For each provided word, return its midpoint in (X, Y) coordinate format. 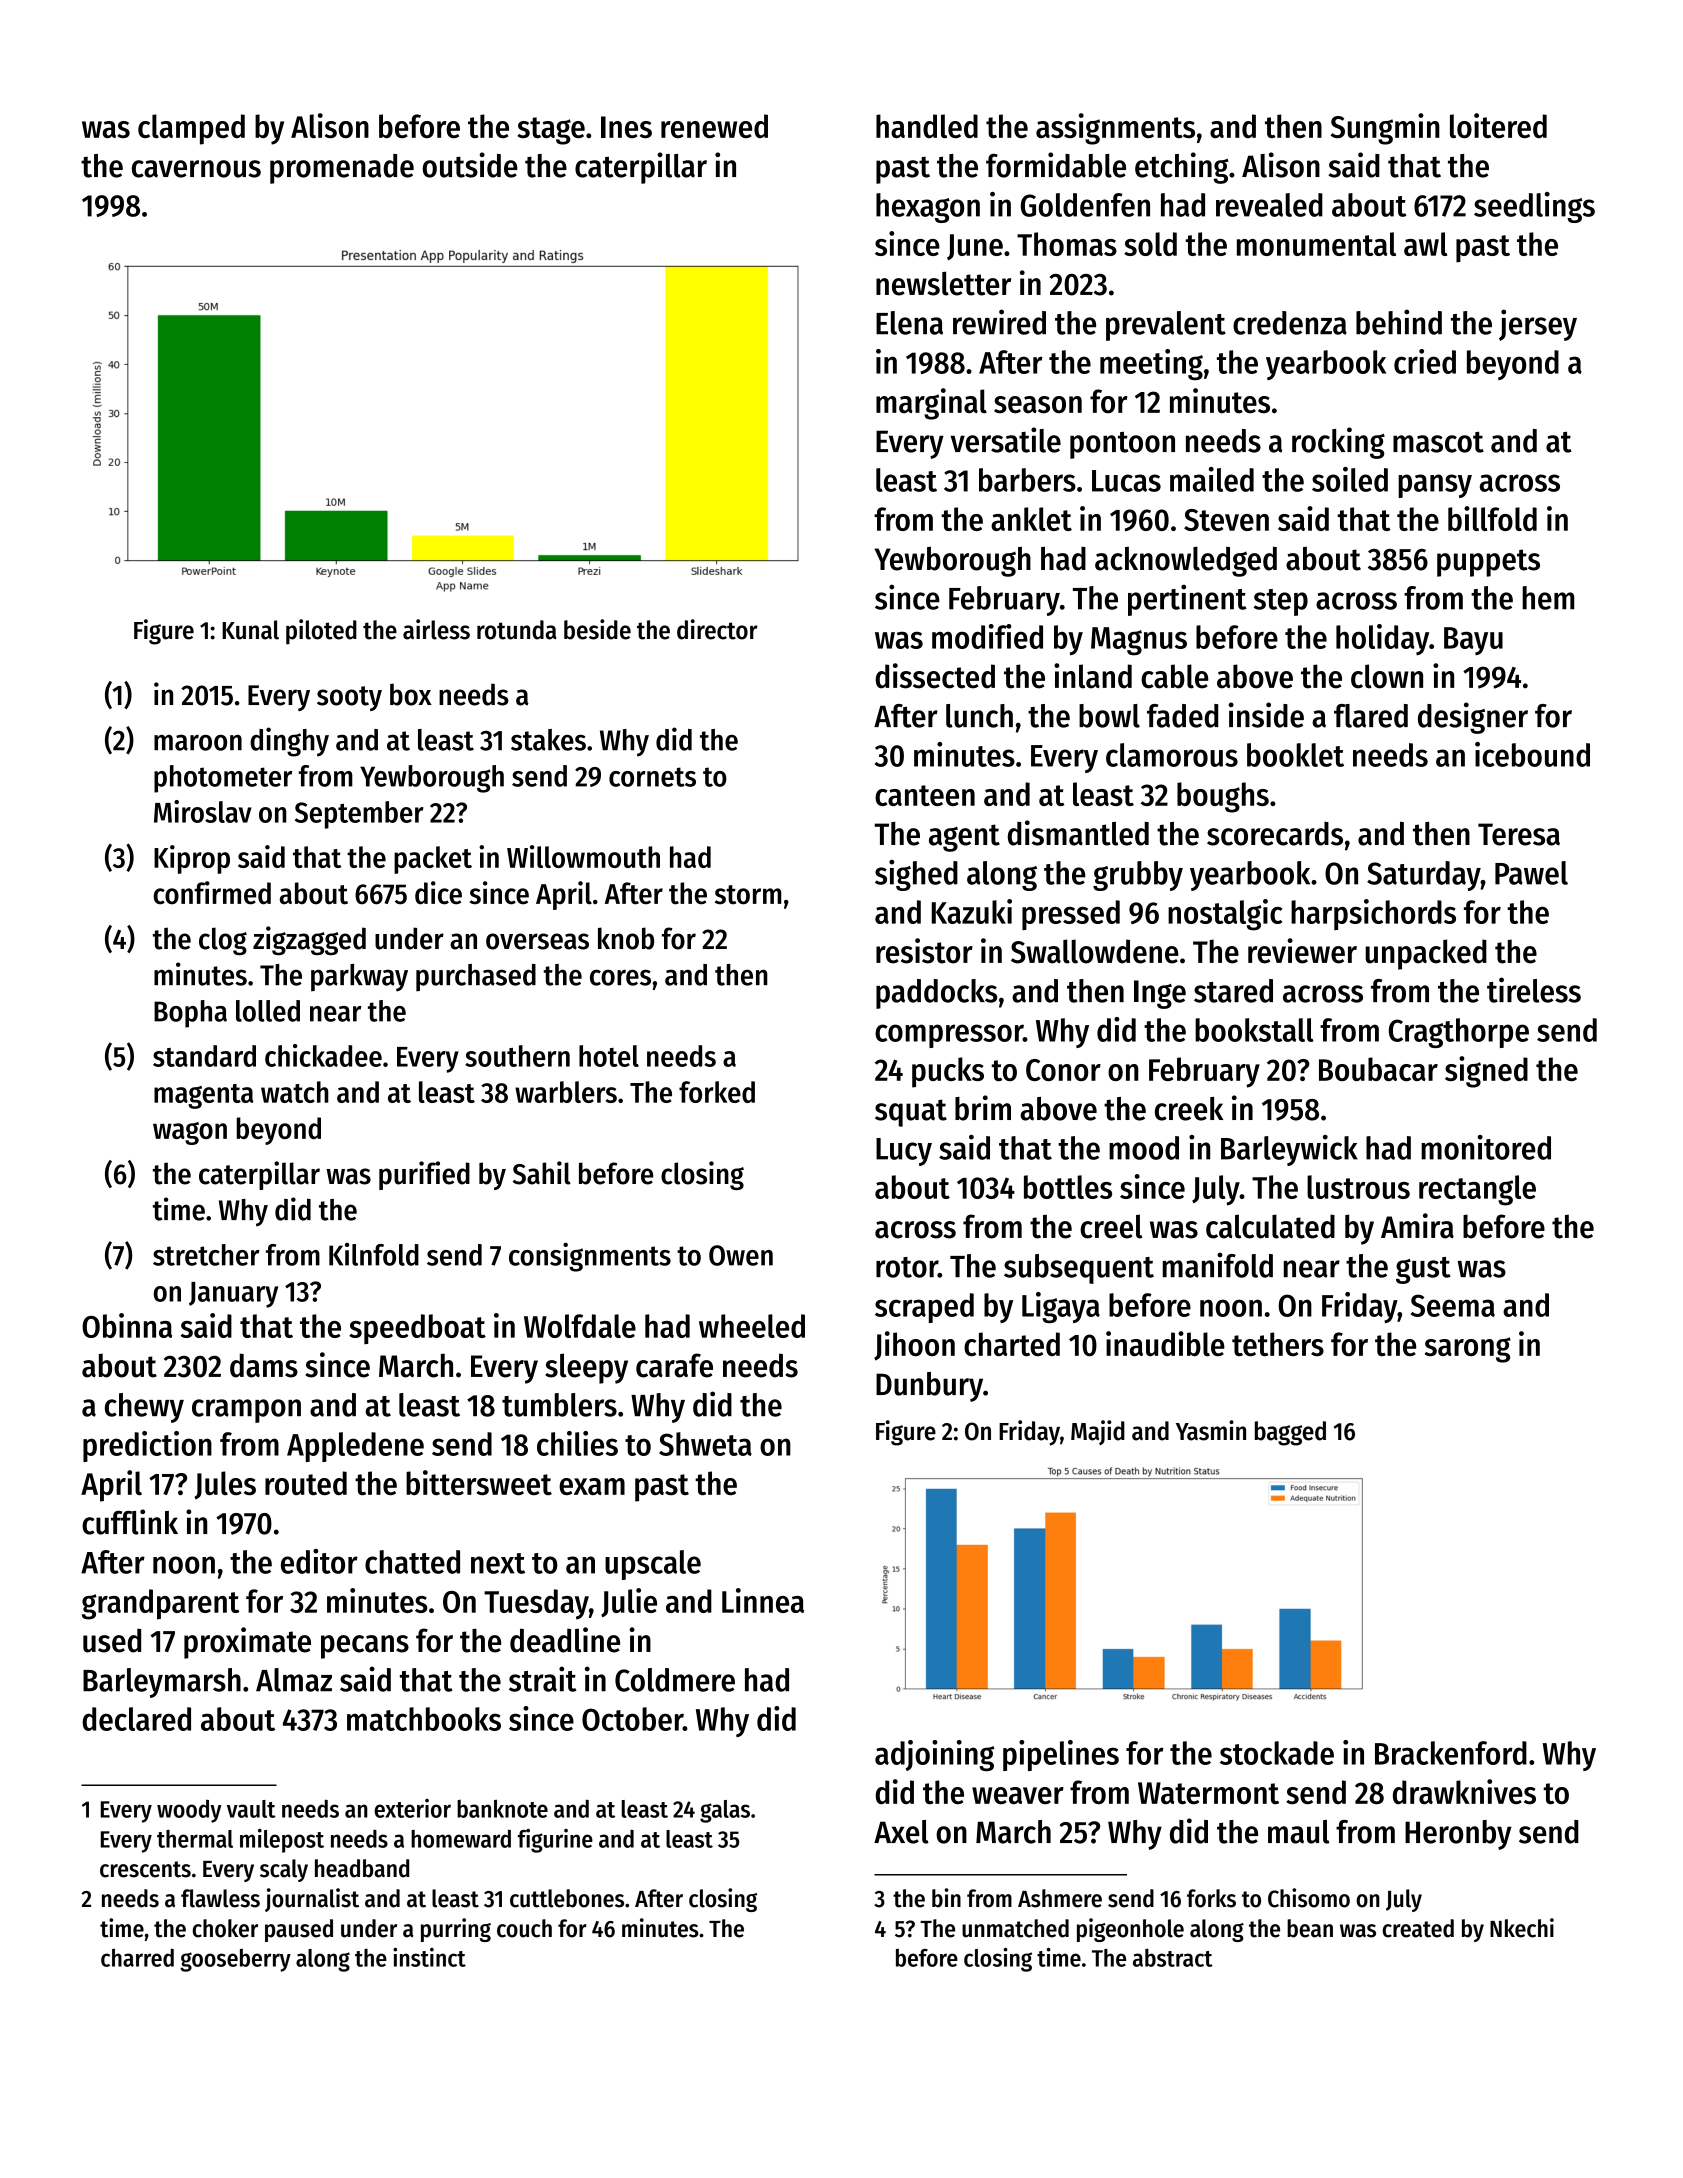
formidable (1056, 165)
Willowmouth (583, 856)
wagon (190, 1133)
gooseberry (235, 1960)
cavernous (196, 169)
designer (1473, 718)
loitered (1498, 125)
